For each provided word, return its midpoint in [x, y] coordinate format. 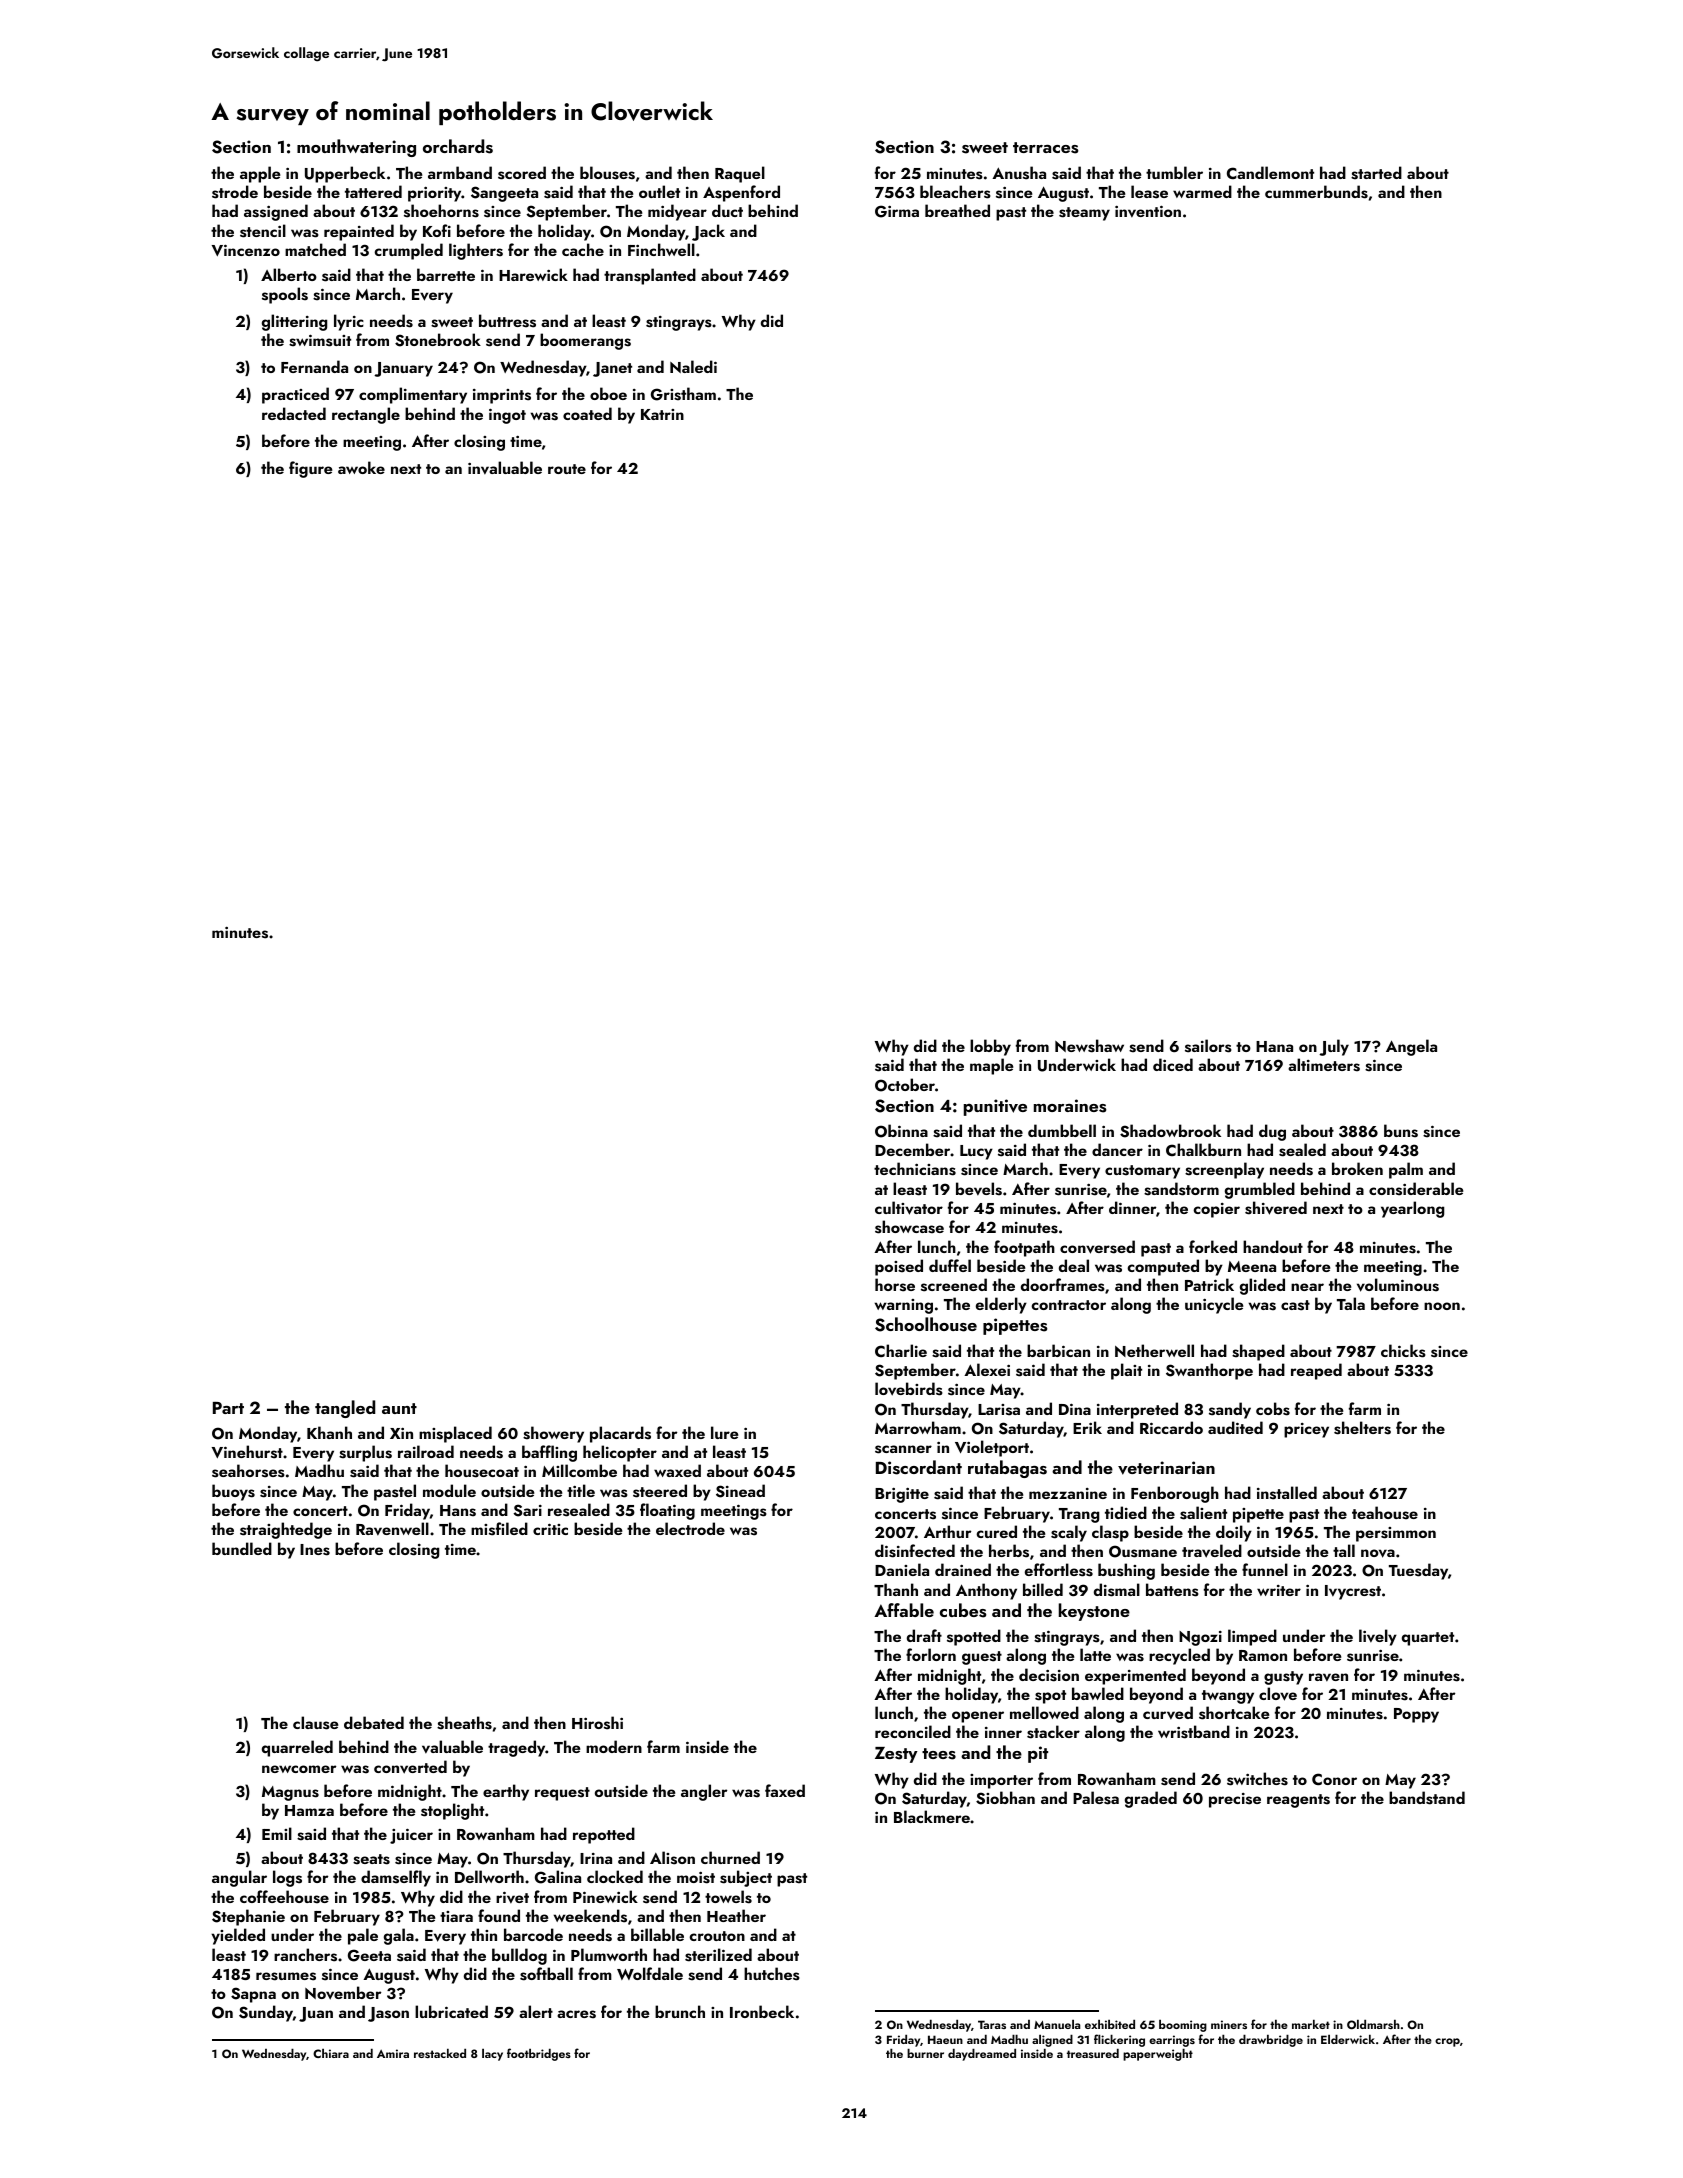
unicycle [1214, 1305]
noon [1442, 1306]
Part [228, 1408]
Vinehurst [247, 1452]
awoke [361, 467]
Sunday [266, 2013]
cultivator [909, 1208]
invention [1148, 211]
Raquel [740, 174]
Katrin [662, 414]
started [1376, 173]
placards [620, 1434]
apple [260, 174]
